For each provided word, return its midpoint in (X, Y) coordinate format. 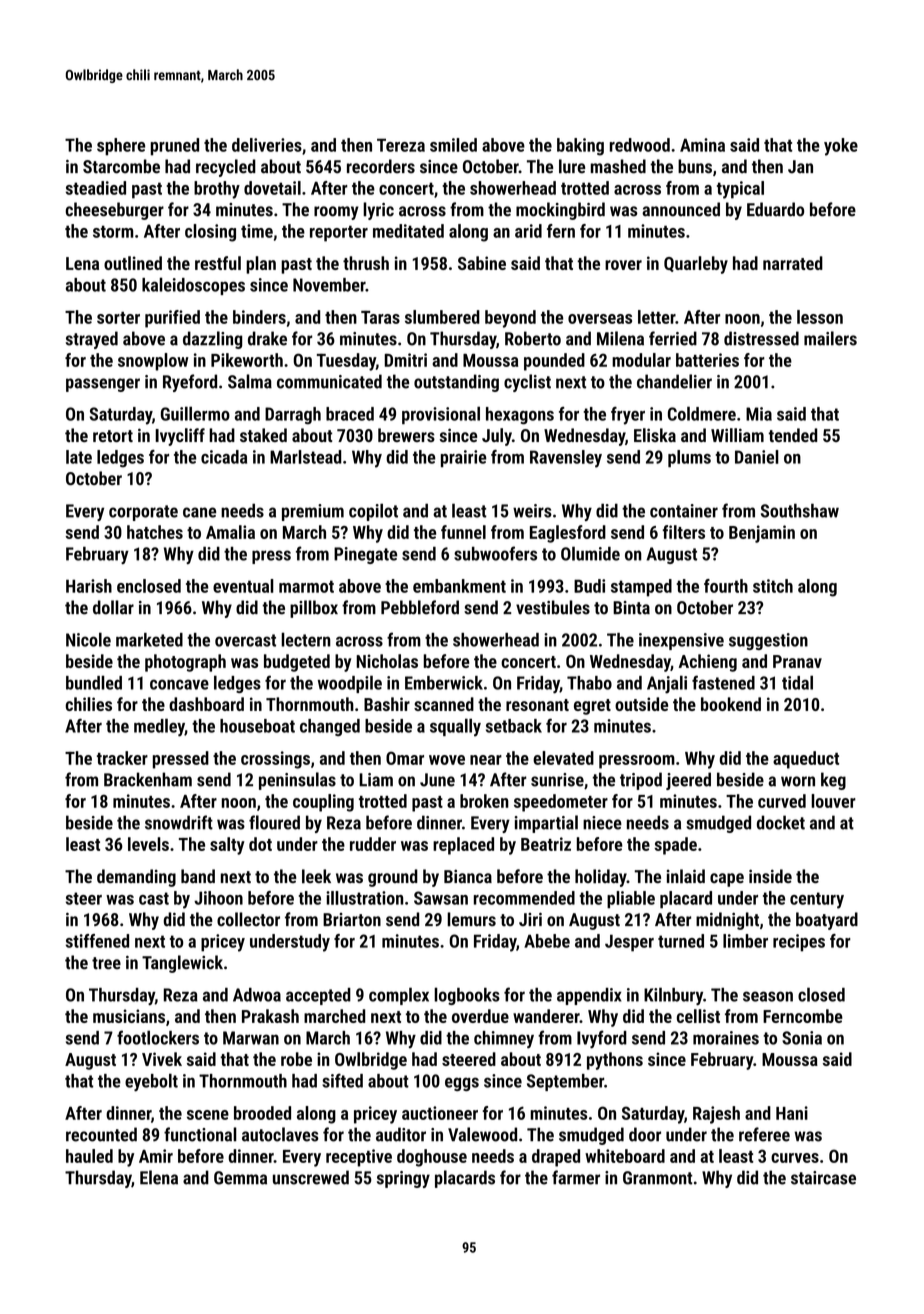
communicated (329, 381)
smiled (453, 145)
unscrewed (311, 1177)
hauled (89, 1156)
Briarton (352, 920)
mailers (830, 338)
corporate (143, 513)
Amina (702, 145)
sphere (121, 147)
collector (248, 919)
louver (833, 801)
